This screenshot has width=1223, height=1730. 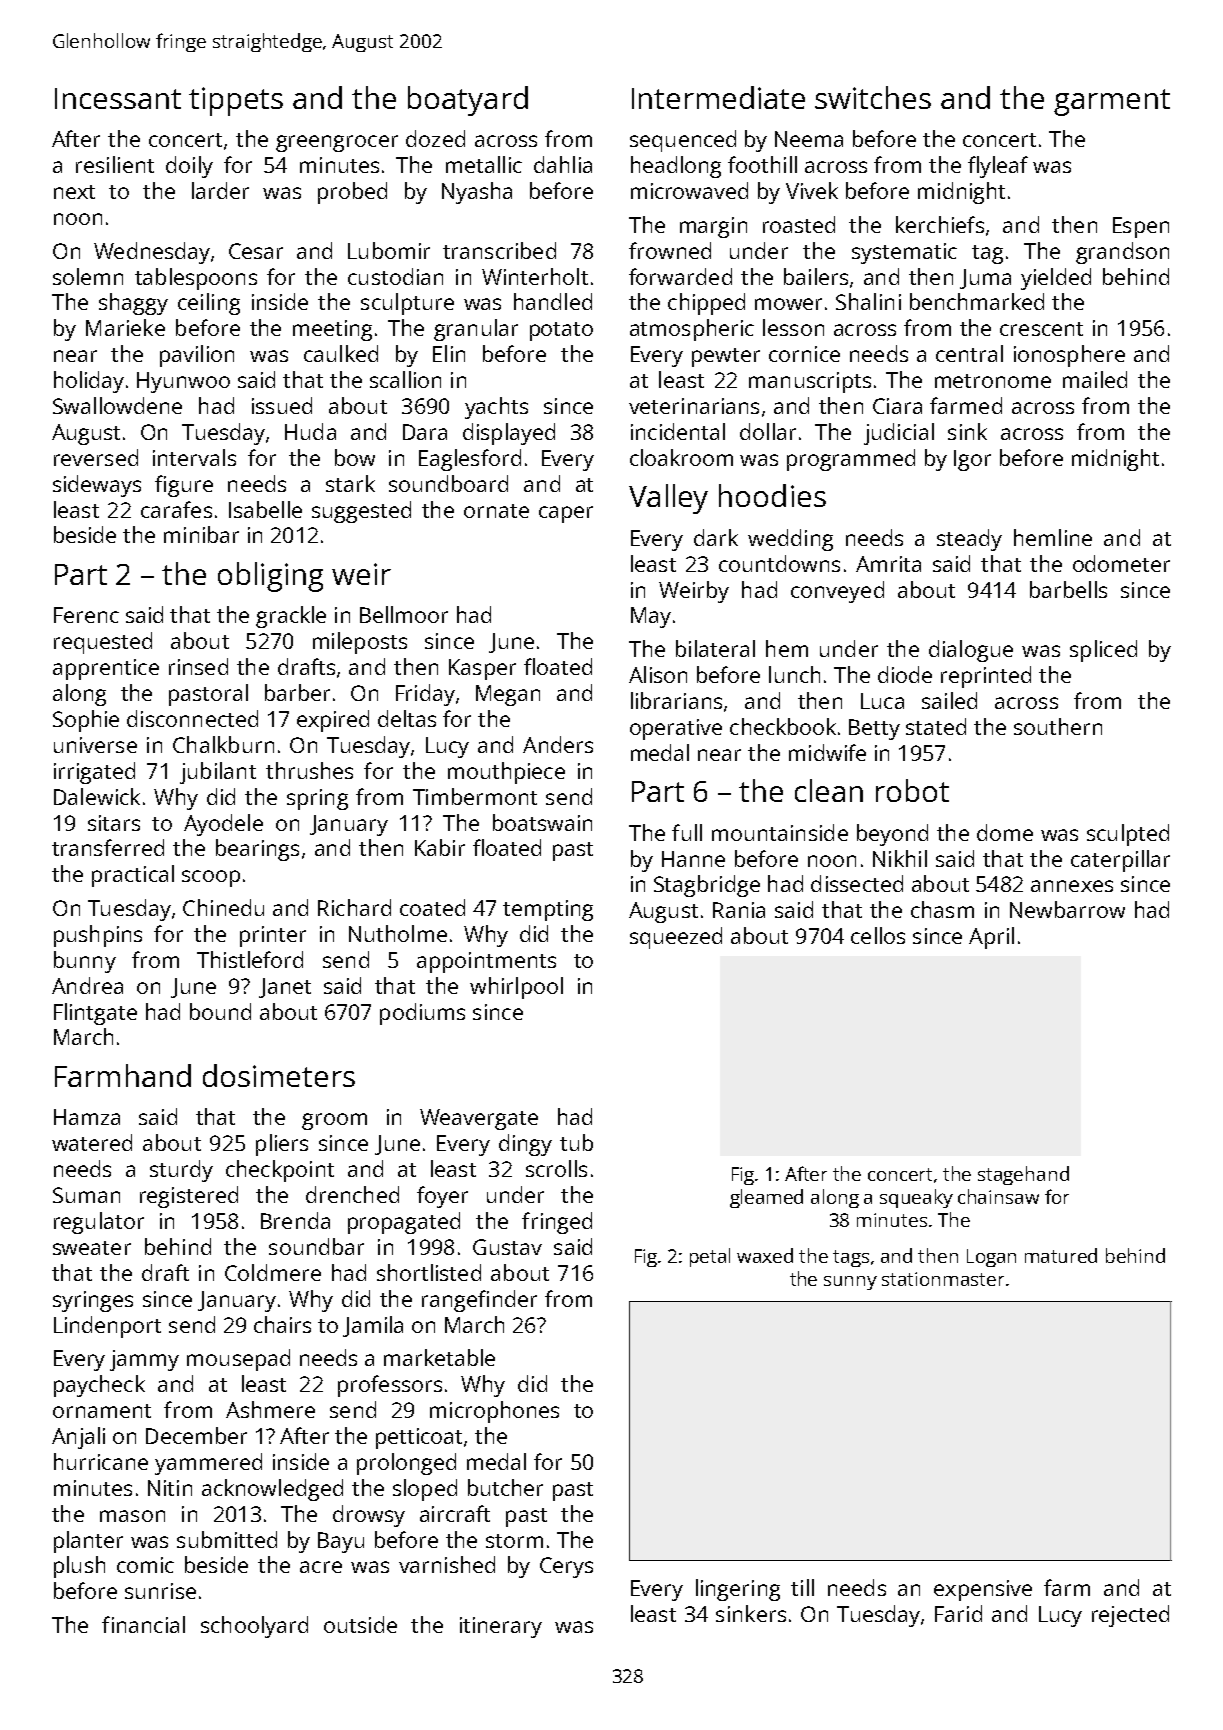 I want to click on microphones, so click(x=494, y=1412).
